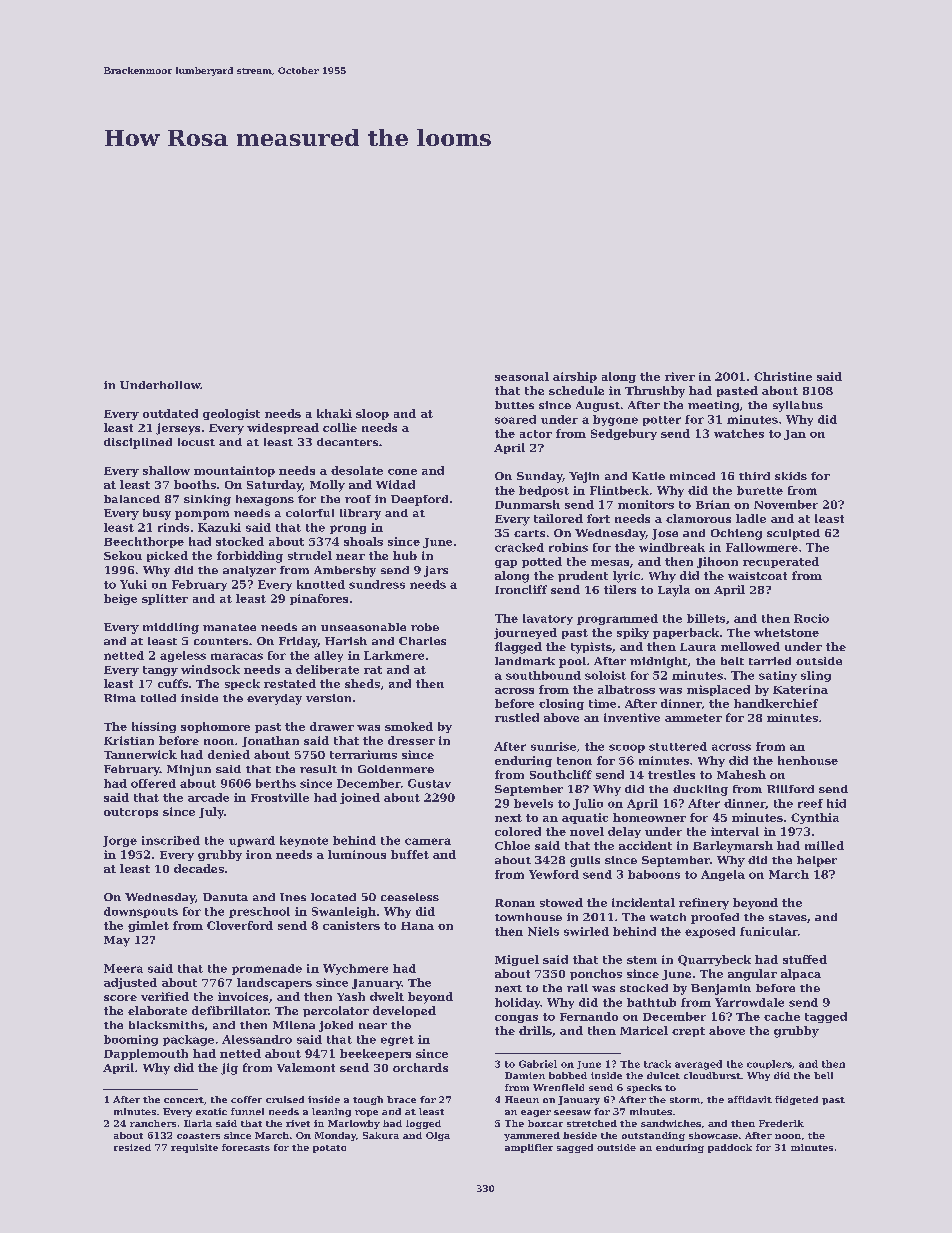 The image size is (952, 1233). What do you see at coordinates (575, 377) in the image?
I see `airship` at bounding box center [575, 377].
